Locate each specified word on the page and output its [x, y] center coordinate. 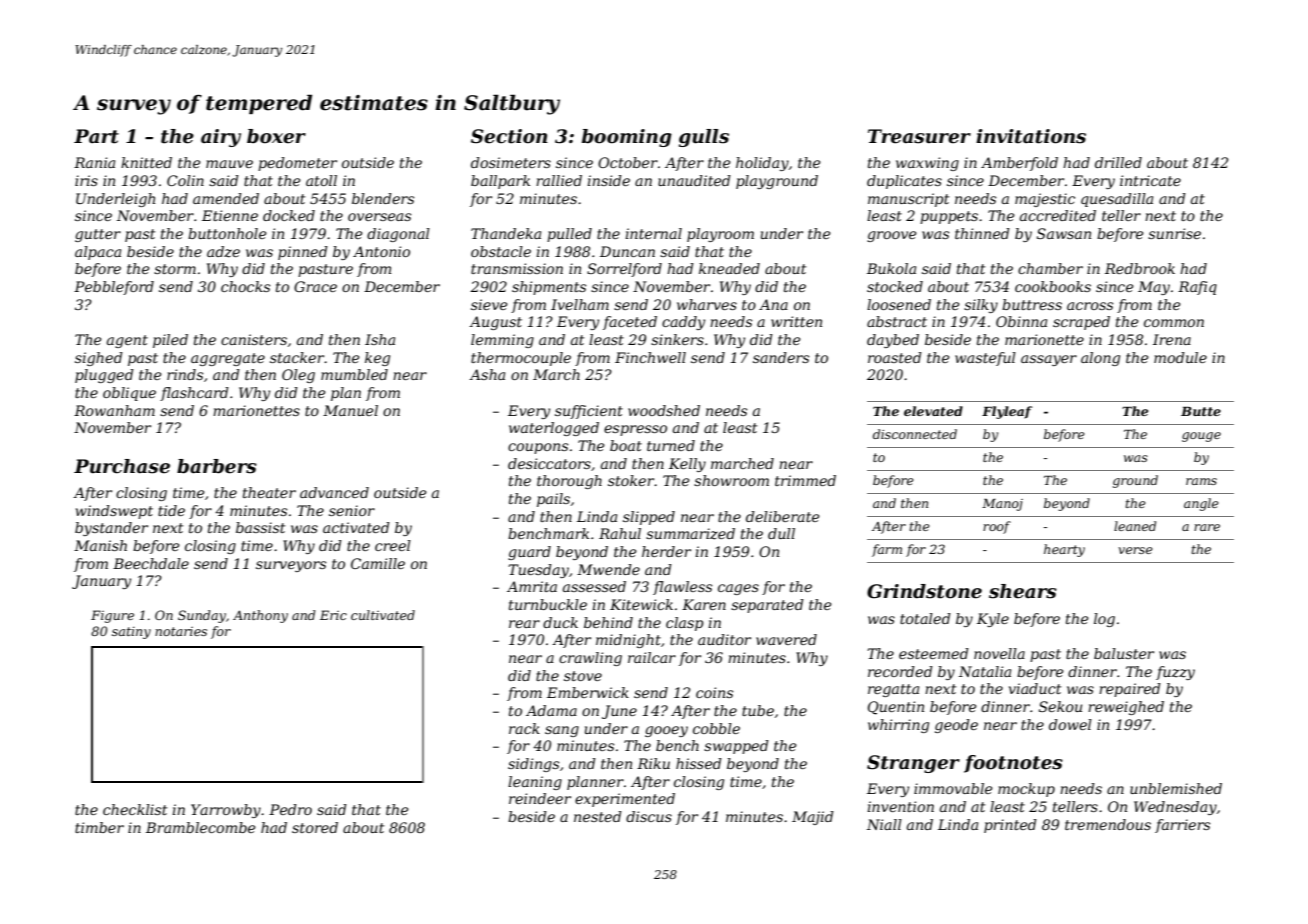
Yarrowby [226, 811]
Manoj [1002, 505]
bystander [111, 529]
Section [509, 136]
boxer [276, 136]
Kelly [687, 465]
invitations [1031, 136]
